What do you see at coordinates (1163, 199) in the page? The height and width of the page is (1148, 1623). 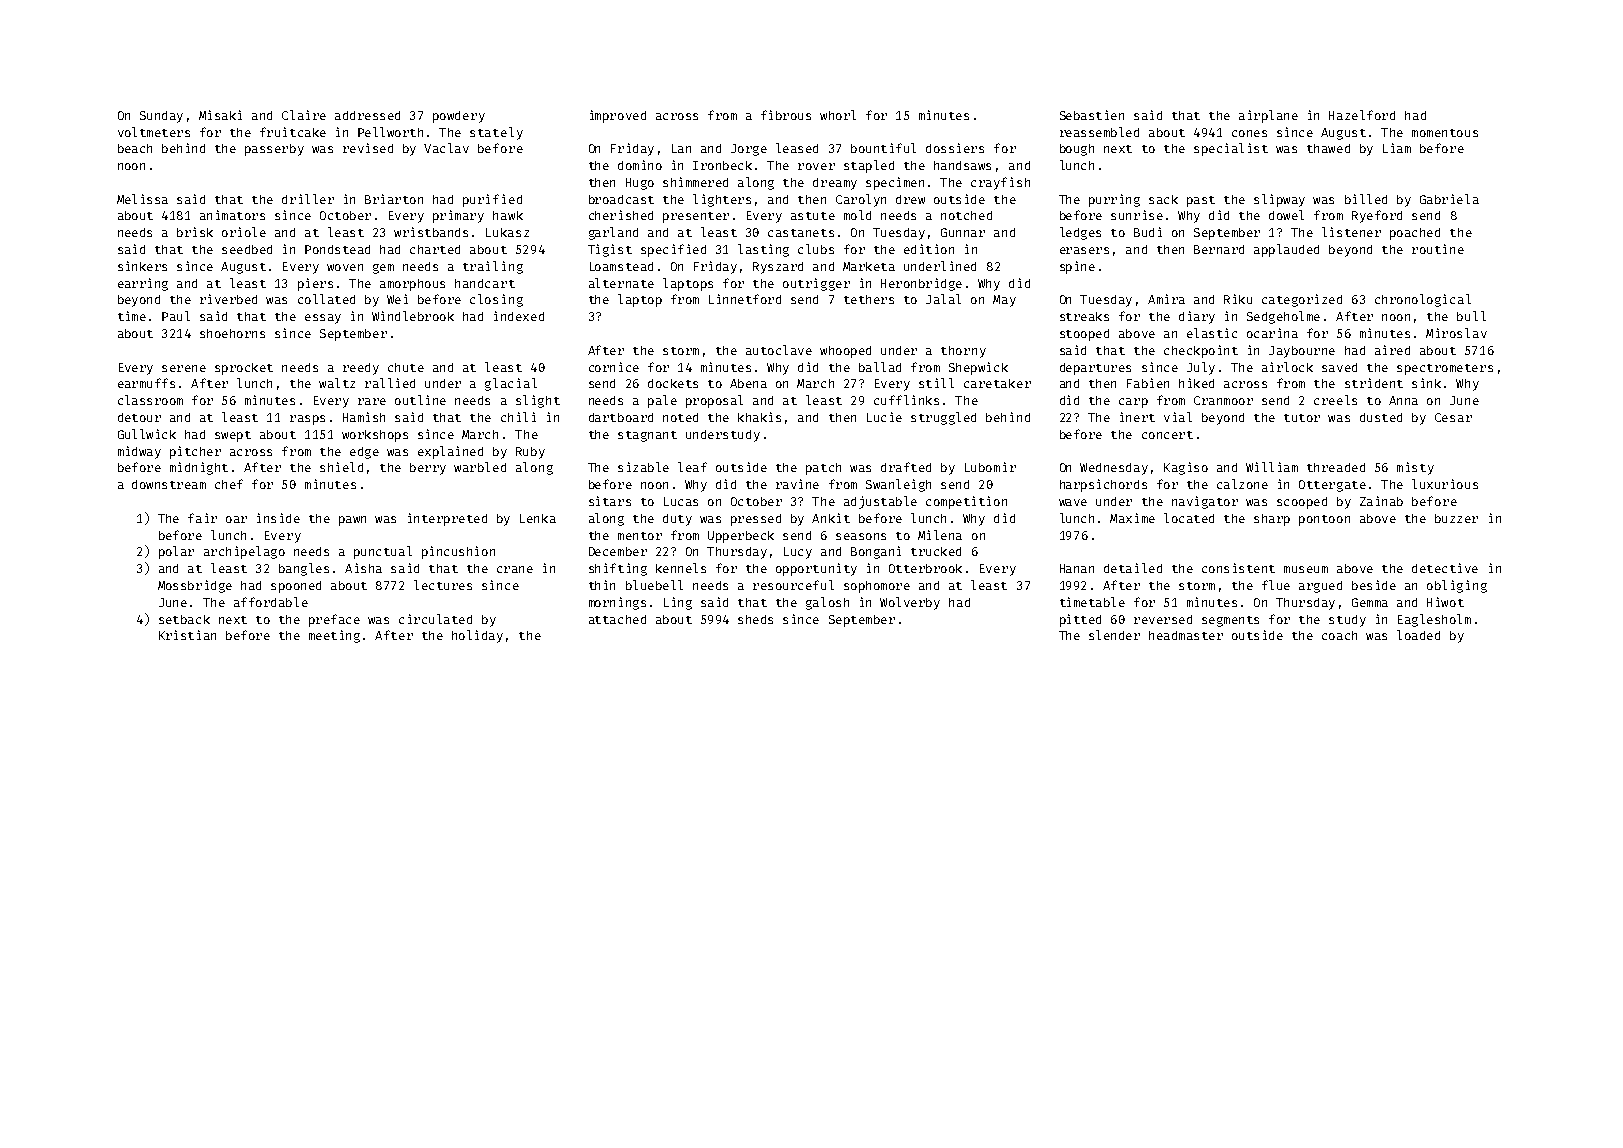 I see `sack` at bounding box center [1163, 199].
